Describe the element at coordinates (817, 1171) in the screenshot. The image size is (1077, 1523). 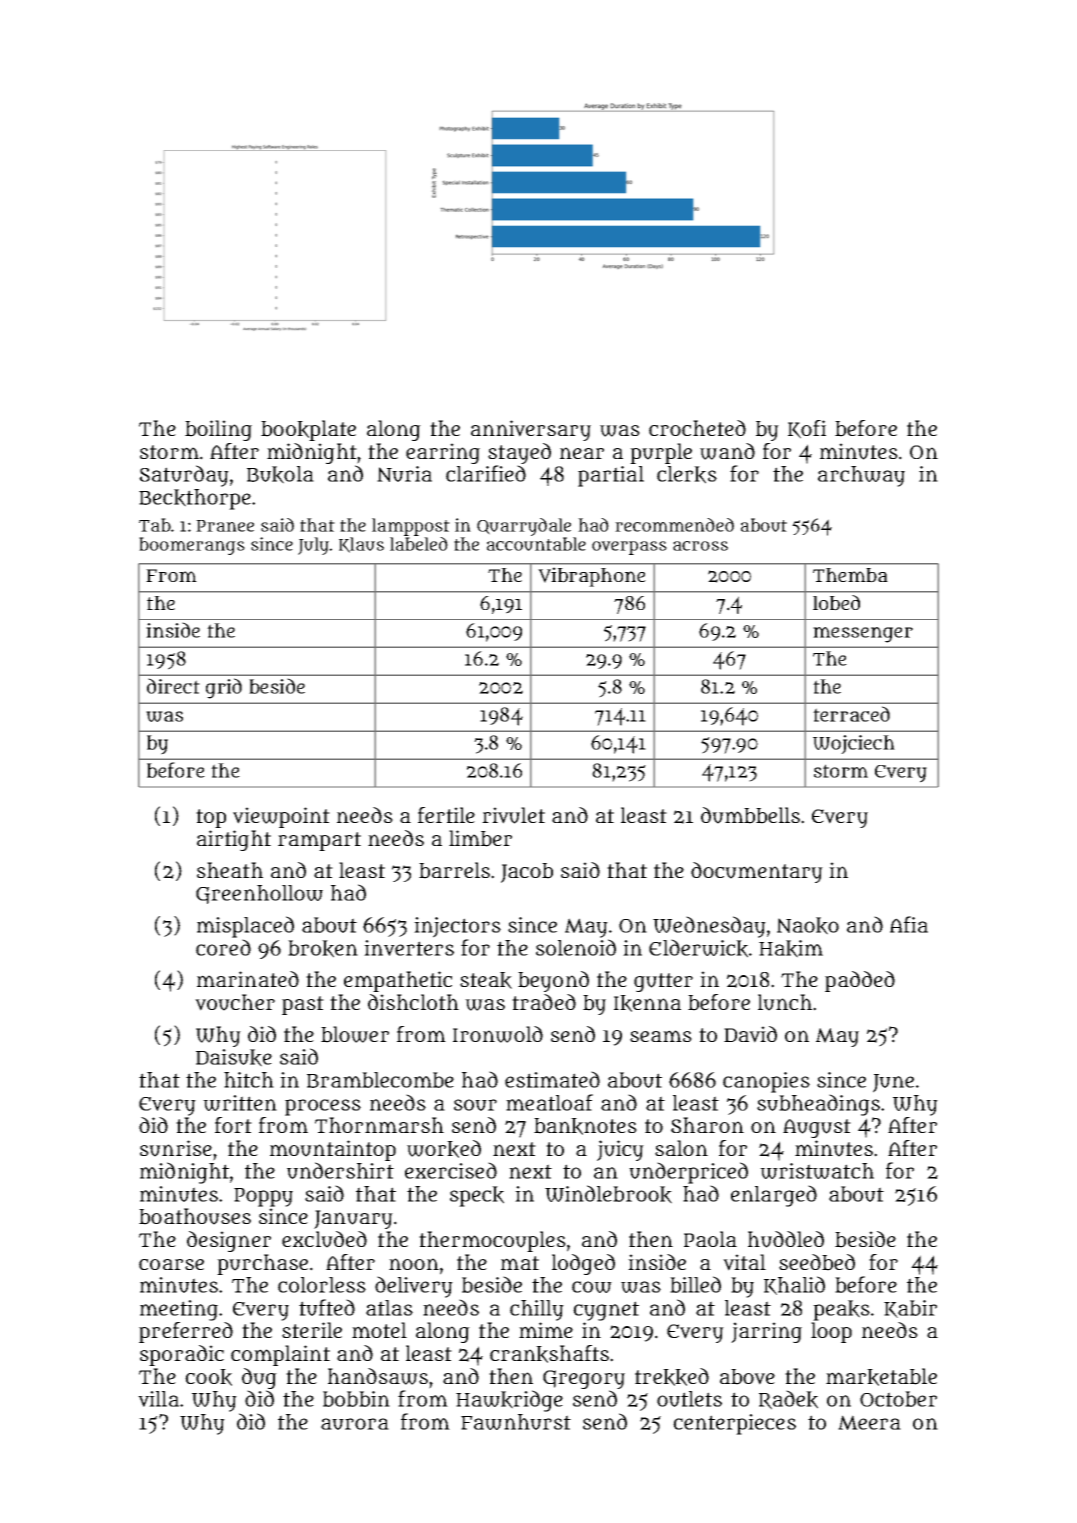
I see `wristwatch` at that location.
